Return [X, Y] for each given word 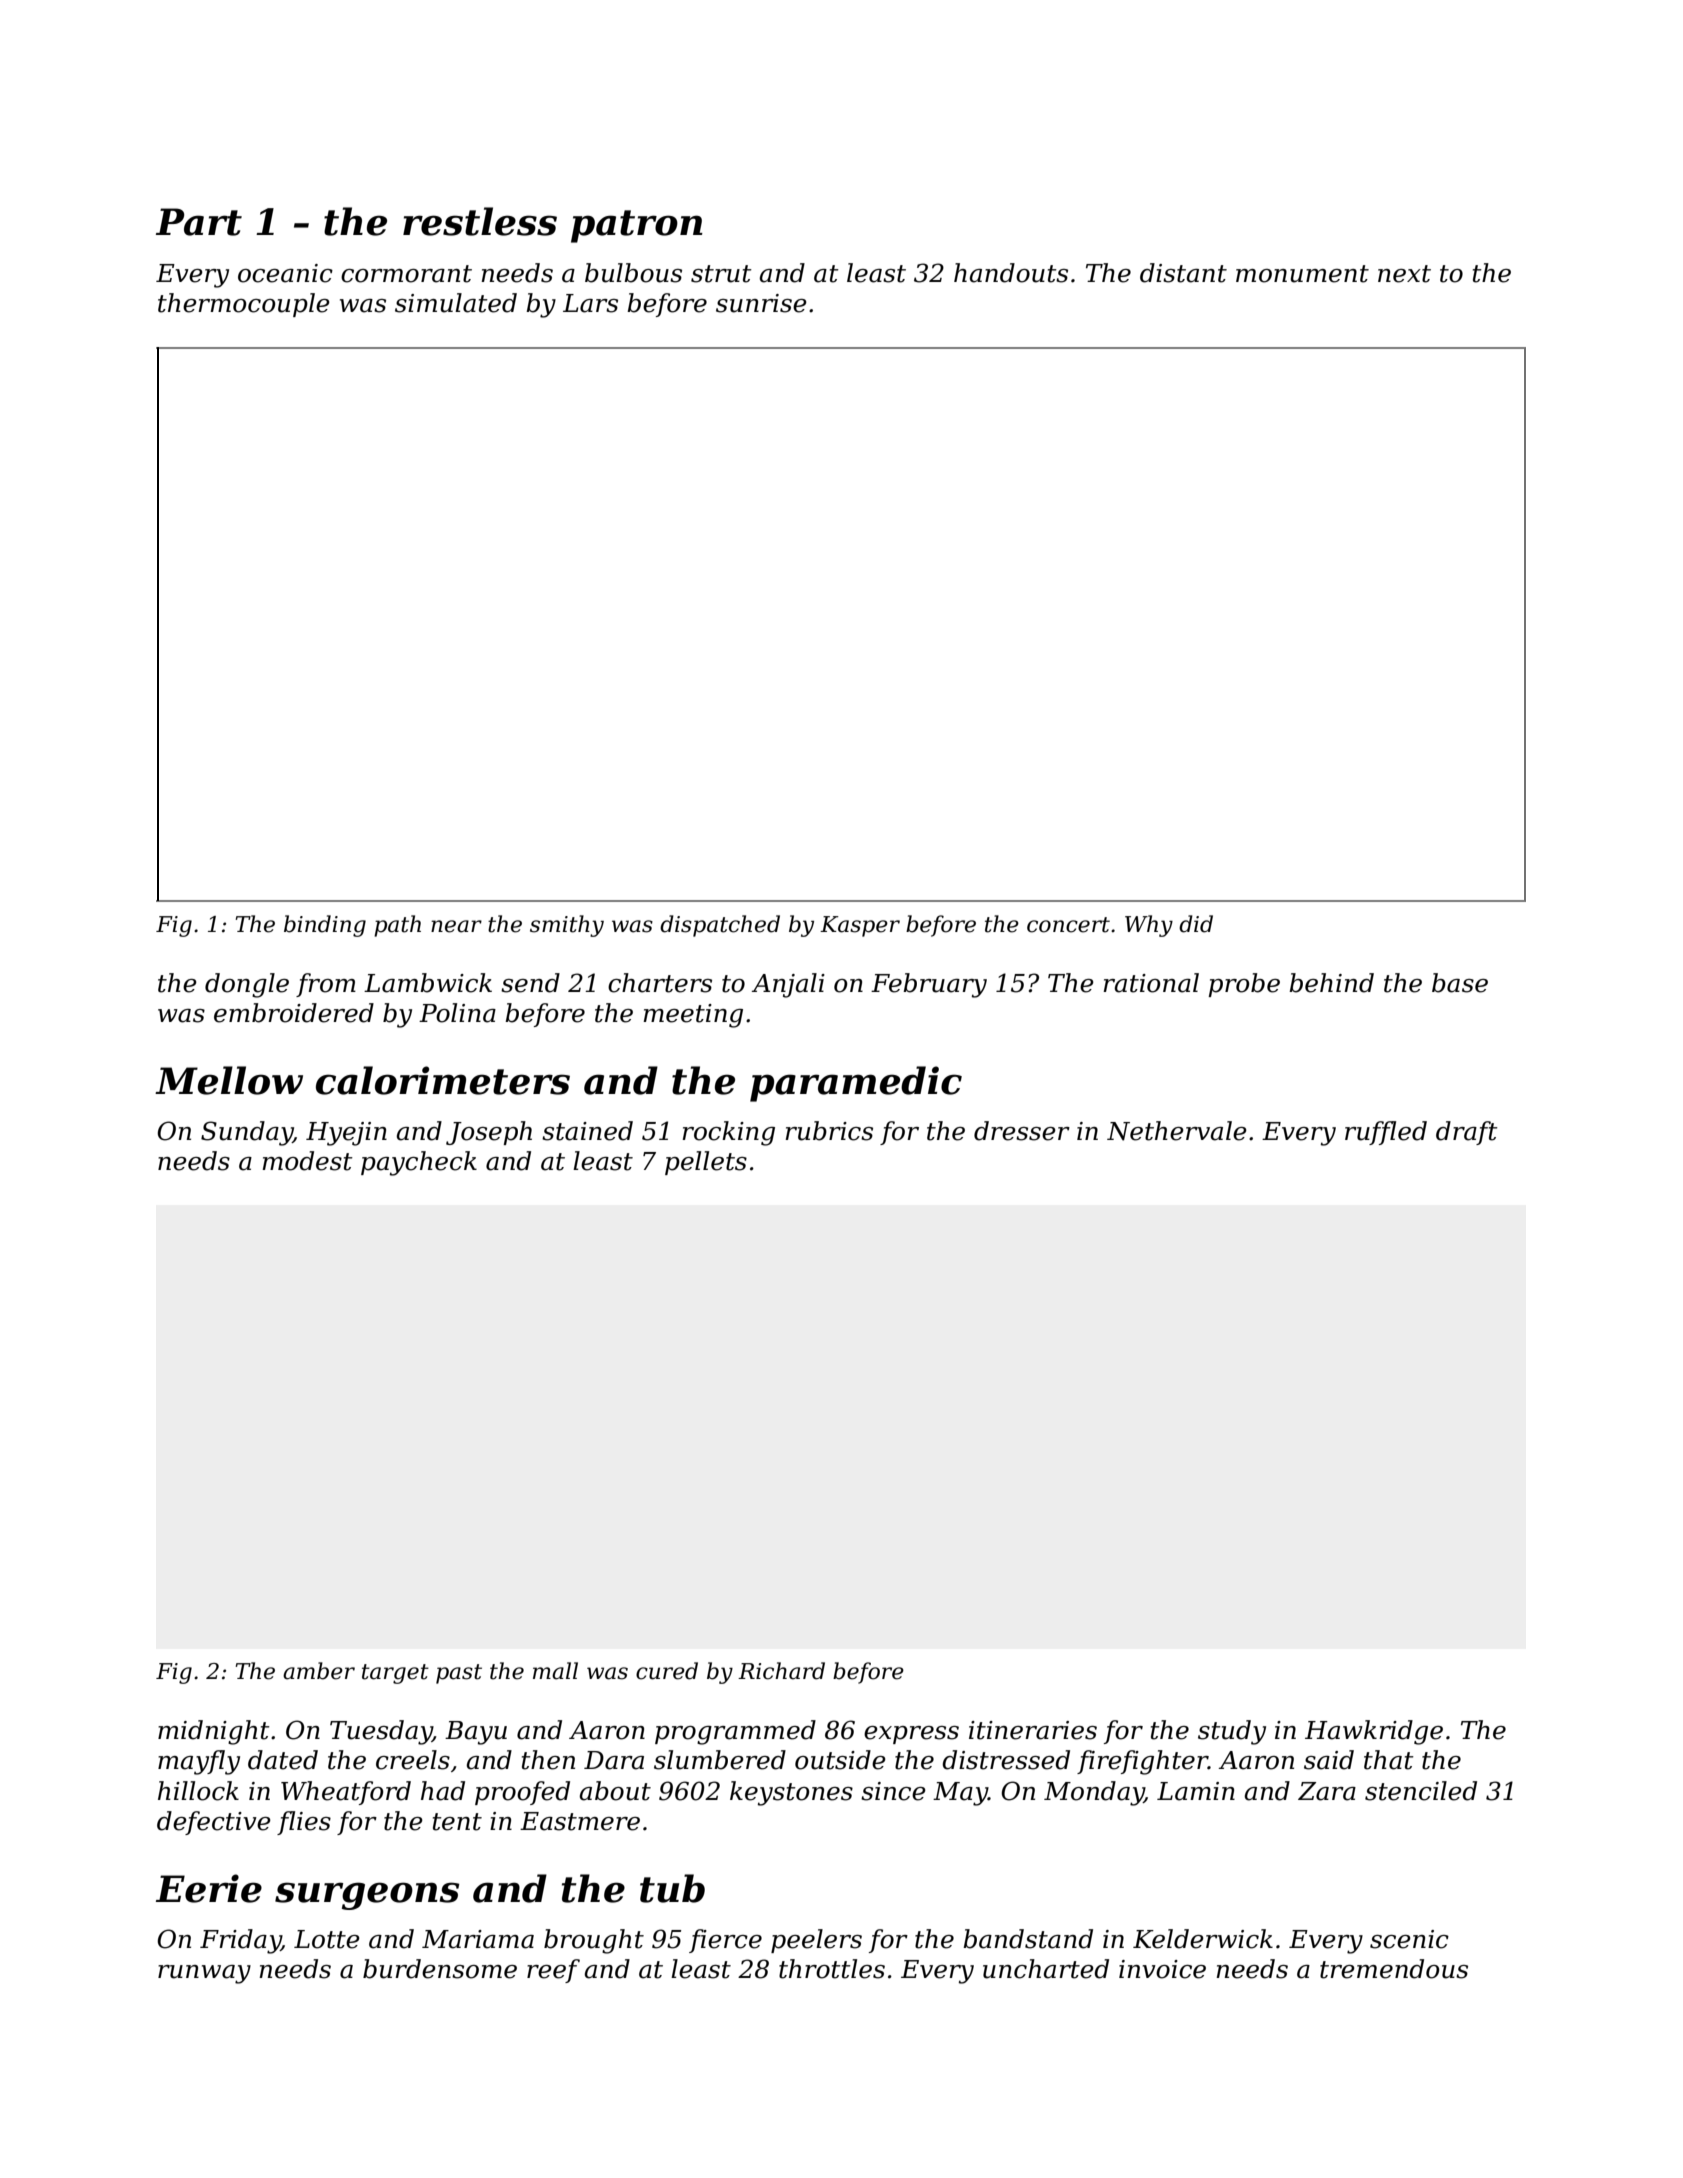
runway [204, 1974]
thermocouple [244, 305]
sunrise [761, 303]
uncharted [1046, 1969]
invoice [1162, 1969]
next [1404, 274]
